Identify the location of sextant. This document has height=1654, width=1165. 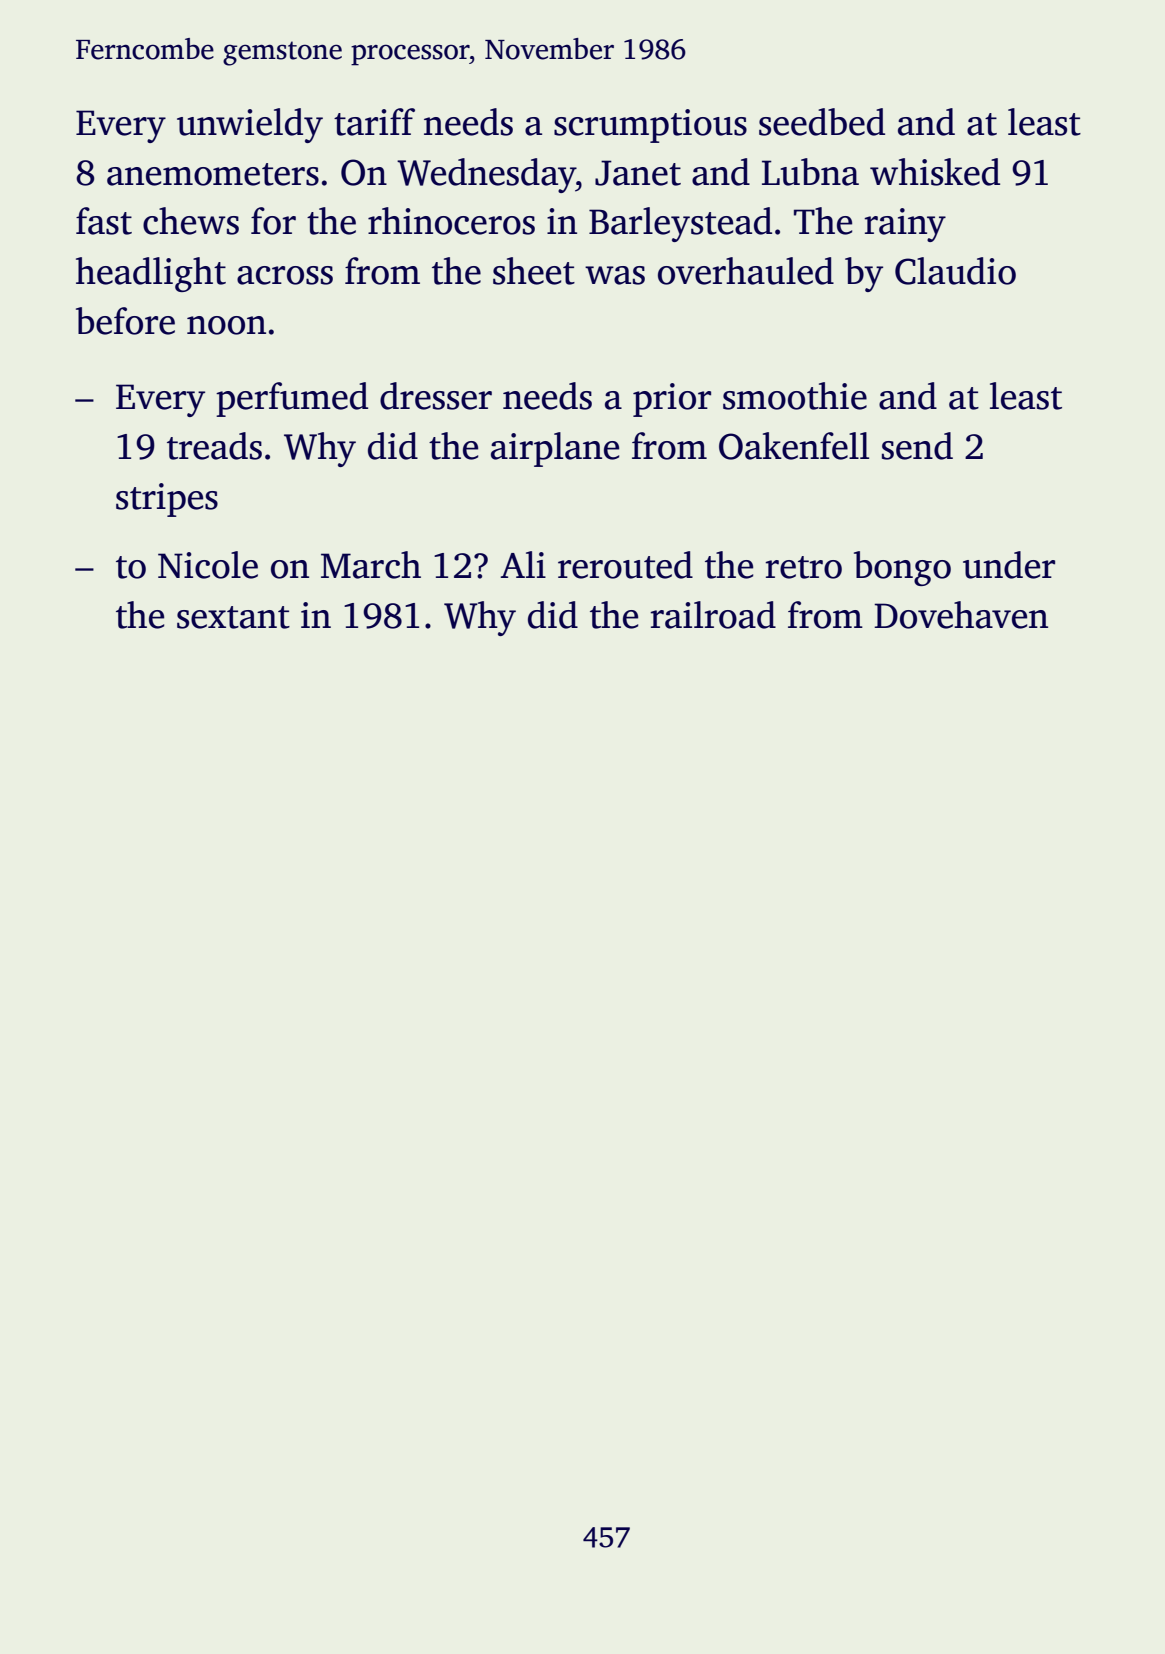
(233, 617).
